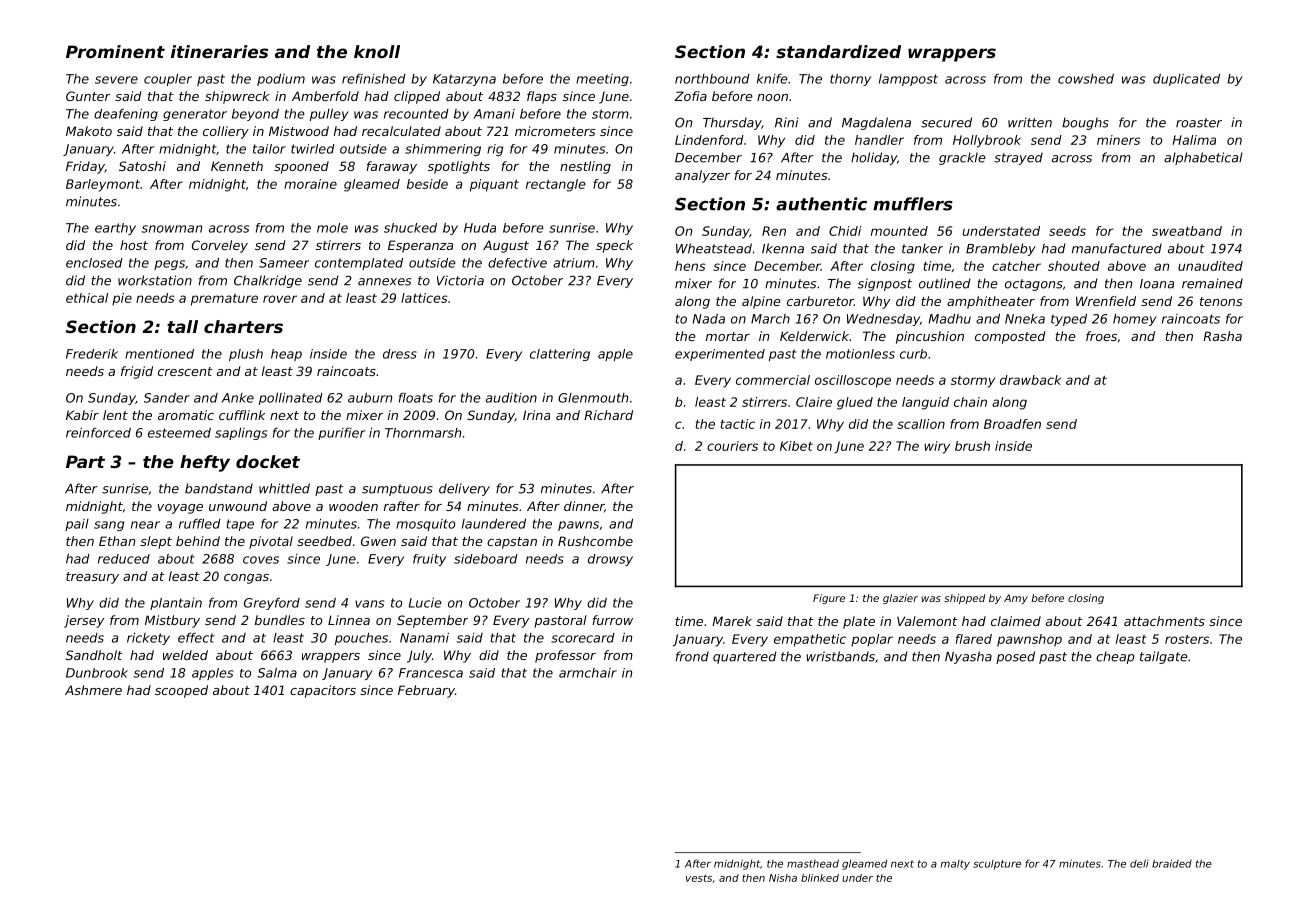 The image size is (1308, 924). I want to click on pivotal, so click(271, 542).
